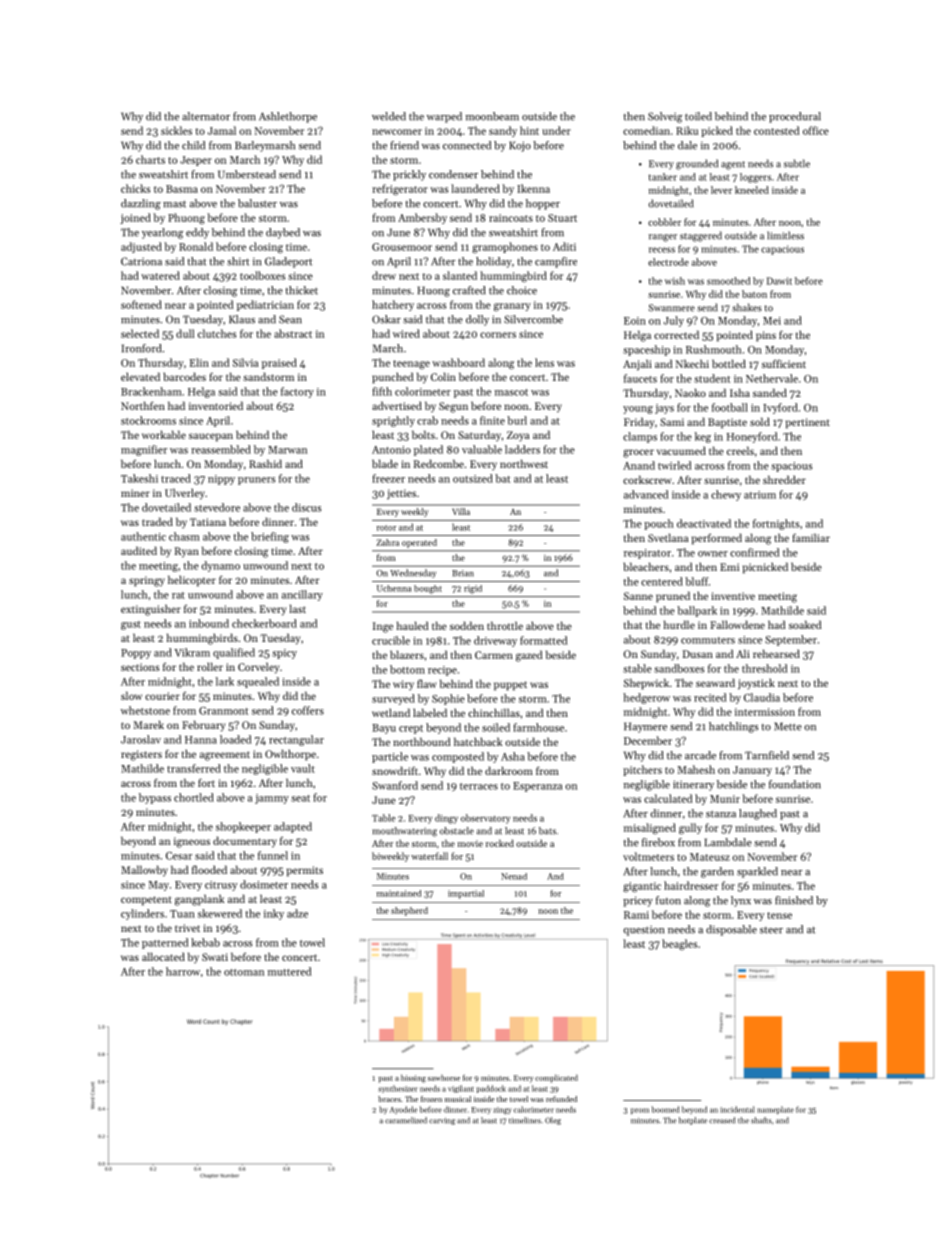 This screenshot has width=952, height=1233. I want to click on hauled, so click(412, 625).
